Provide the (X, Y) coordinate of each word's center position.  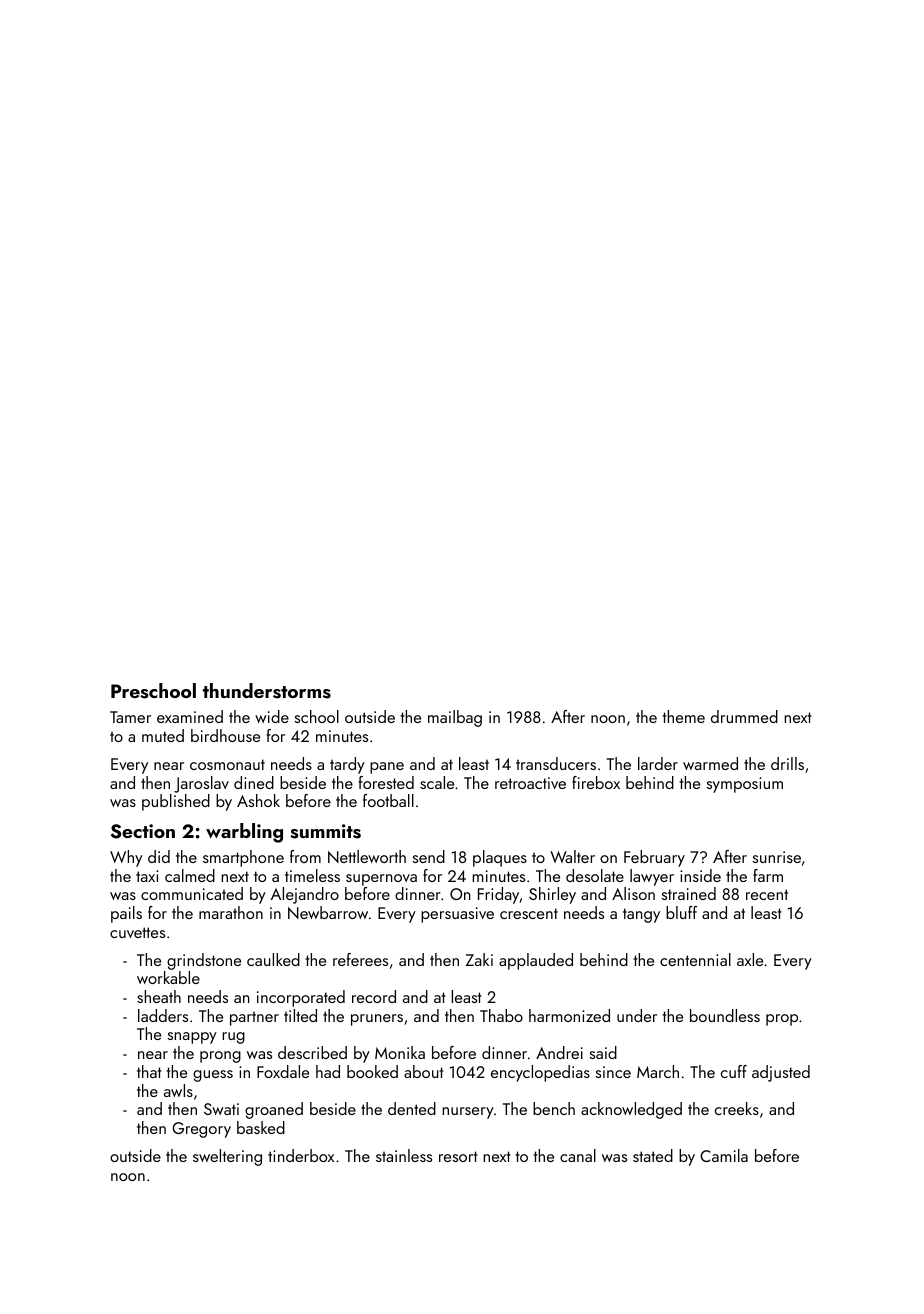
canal (578, 1155)
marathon (231, 912)
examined (190, 716)
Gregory (201, 1130)
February (654, 858)
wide (272, 716)
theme (683, 716)
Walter (572, 856)
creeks (737, 1108)
